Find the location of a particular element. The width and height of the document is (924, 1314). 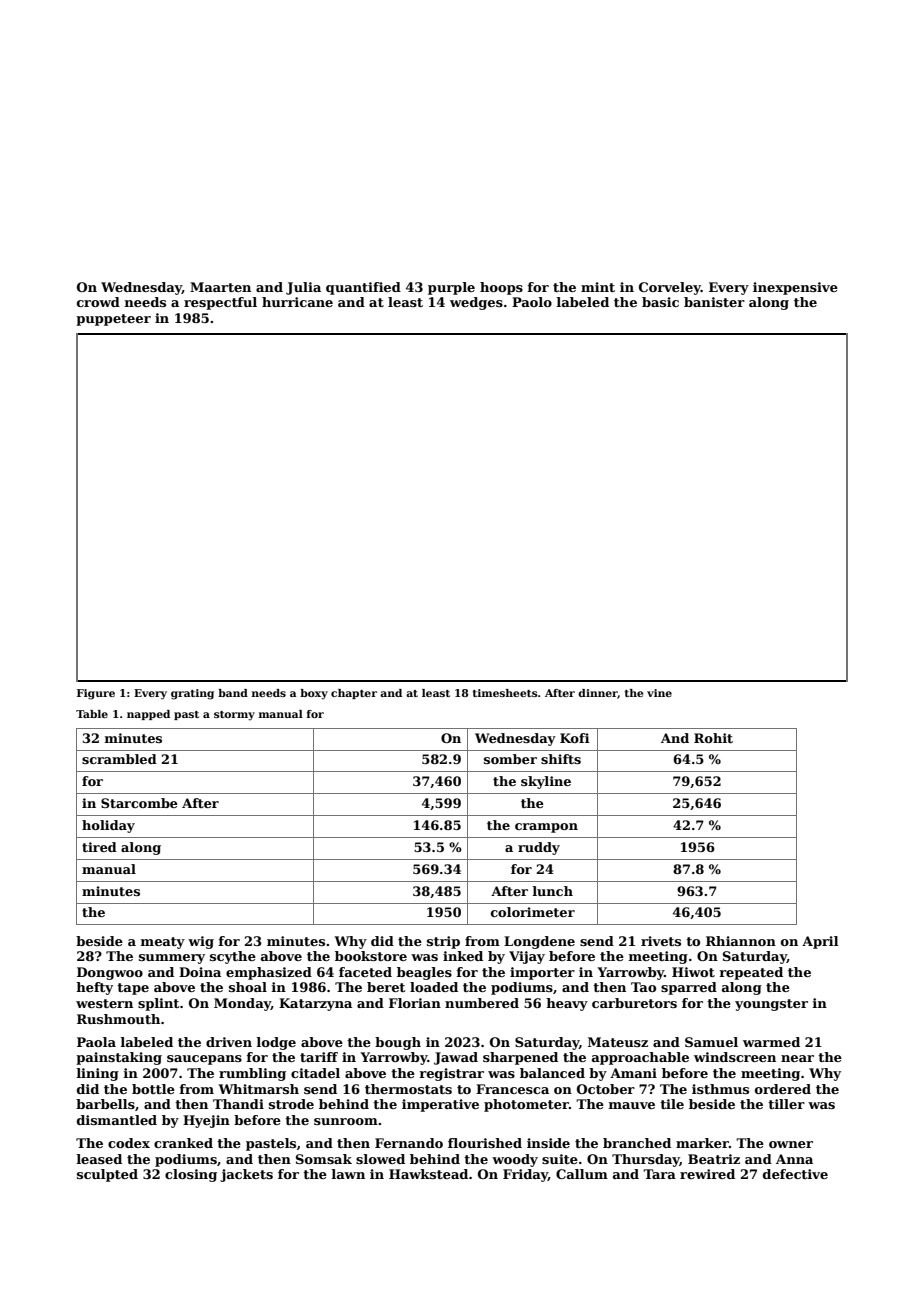

skyline is located at coordinates (546, 782).
